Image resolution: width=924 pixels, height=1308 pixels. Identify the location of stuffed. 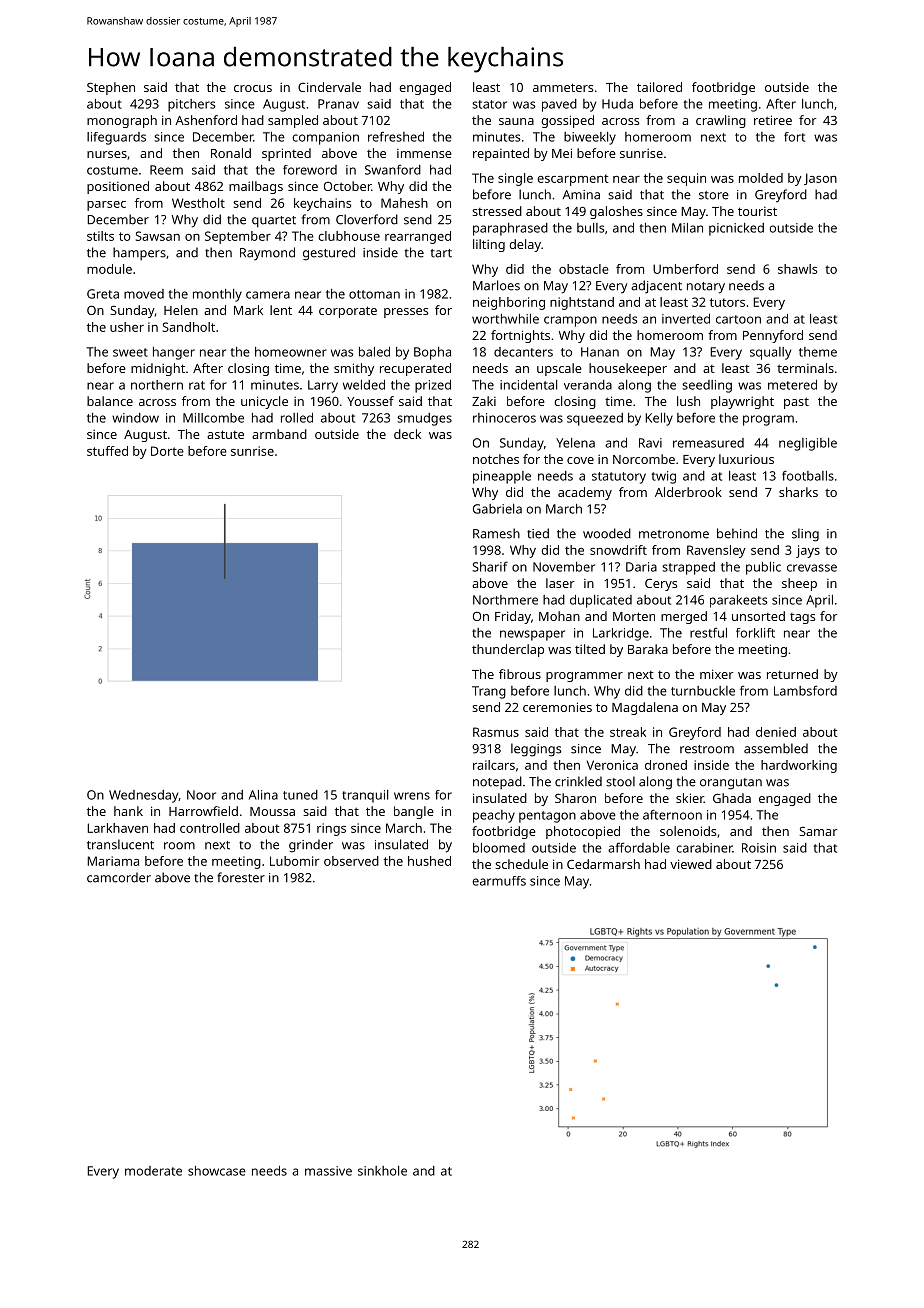
(107, 451).
